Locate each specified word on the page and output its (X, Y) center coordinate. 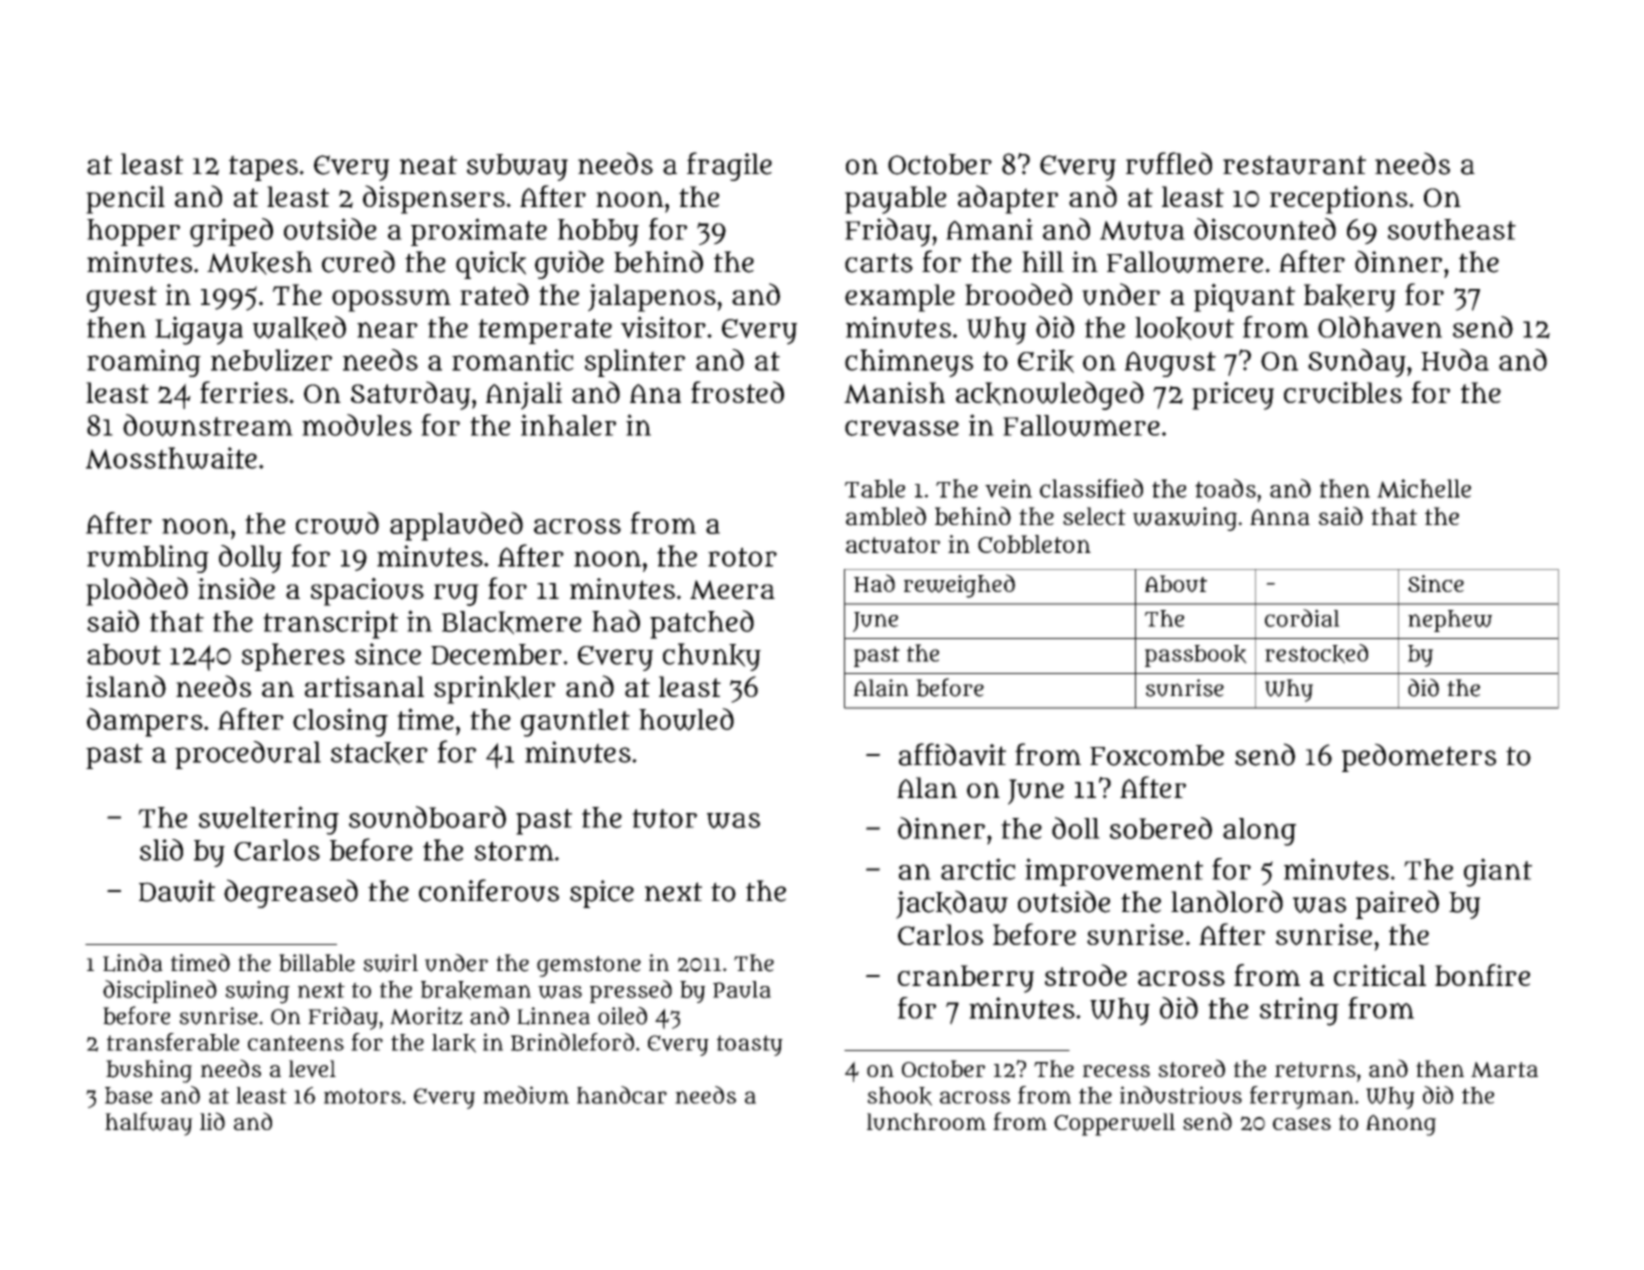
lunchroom (926, 1122)
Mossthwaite (171, 458)
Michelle (1424, 488)
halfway (149, 1124)
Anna (1280, 517)
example (900, 298)
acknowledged (1050, 395)
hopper (133, 232)
